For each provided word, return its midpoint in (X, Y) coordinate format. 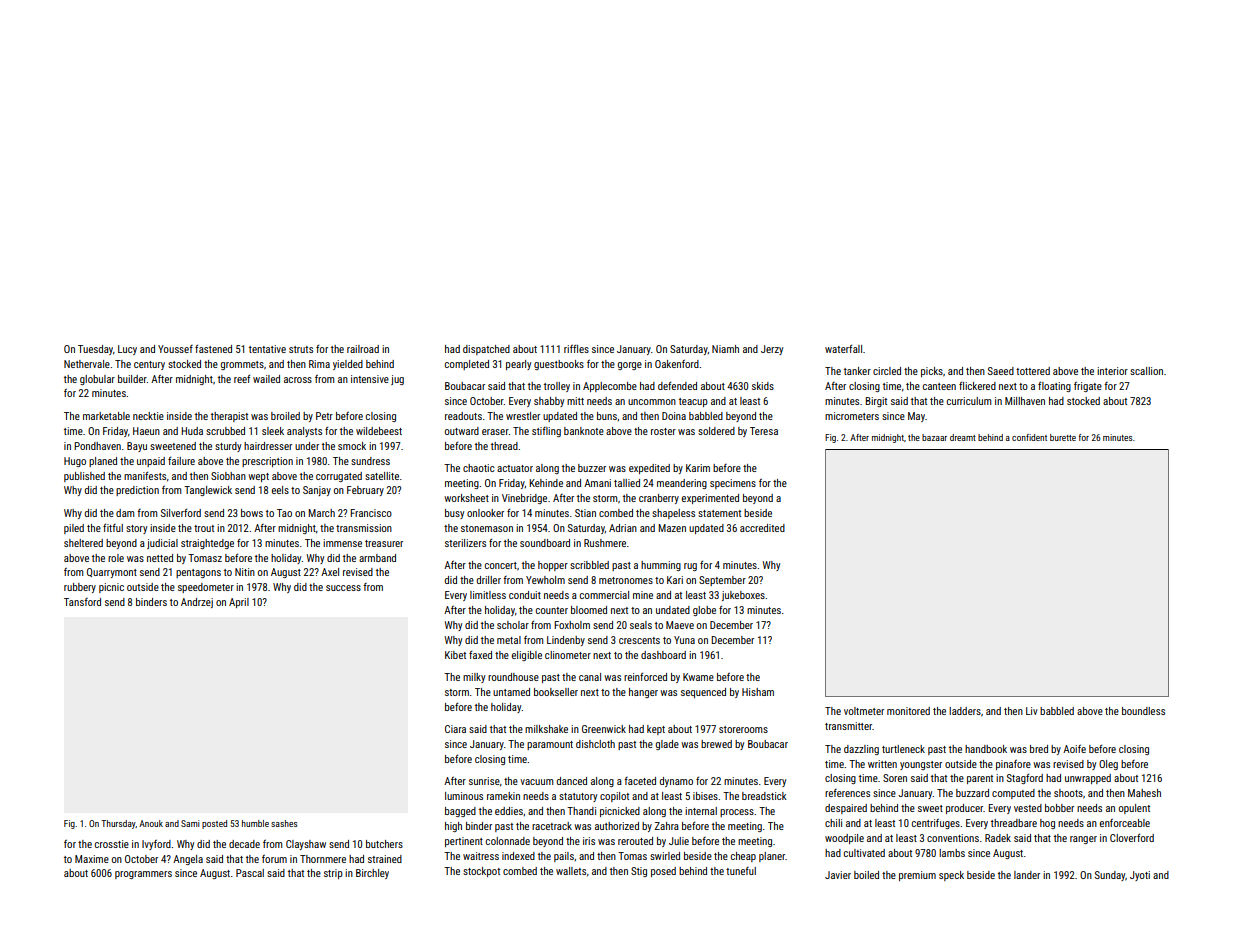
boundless (1143, 711)
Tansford (82, 602)
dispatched (486, 350)
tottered (1033, 371)
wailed (266, 379)
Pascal (250, 873)
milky (474, 678)
